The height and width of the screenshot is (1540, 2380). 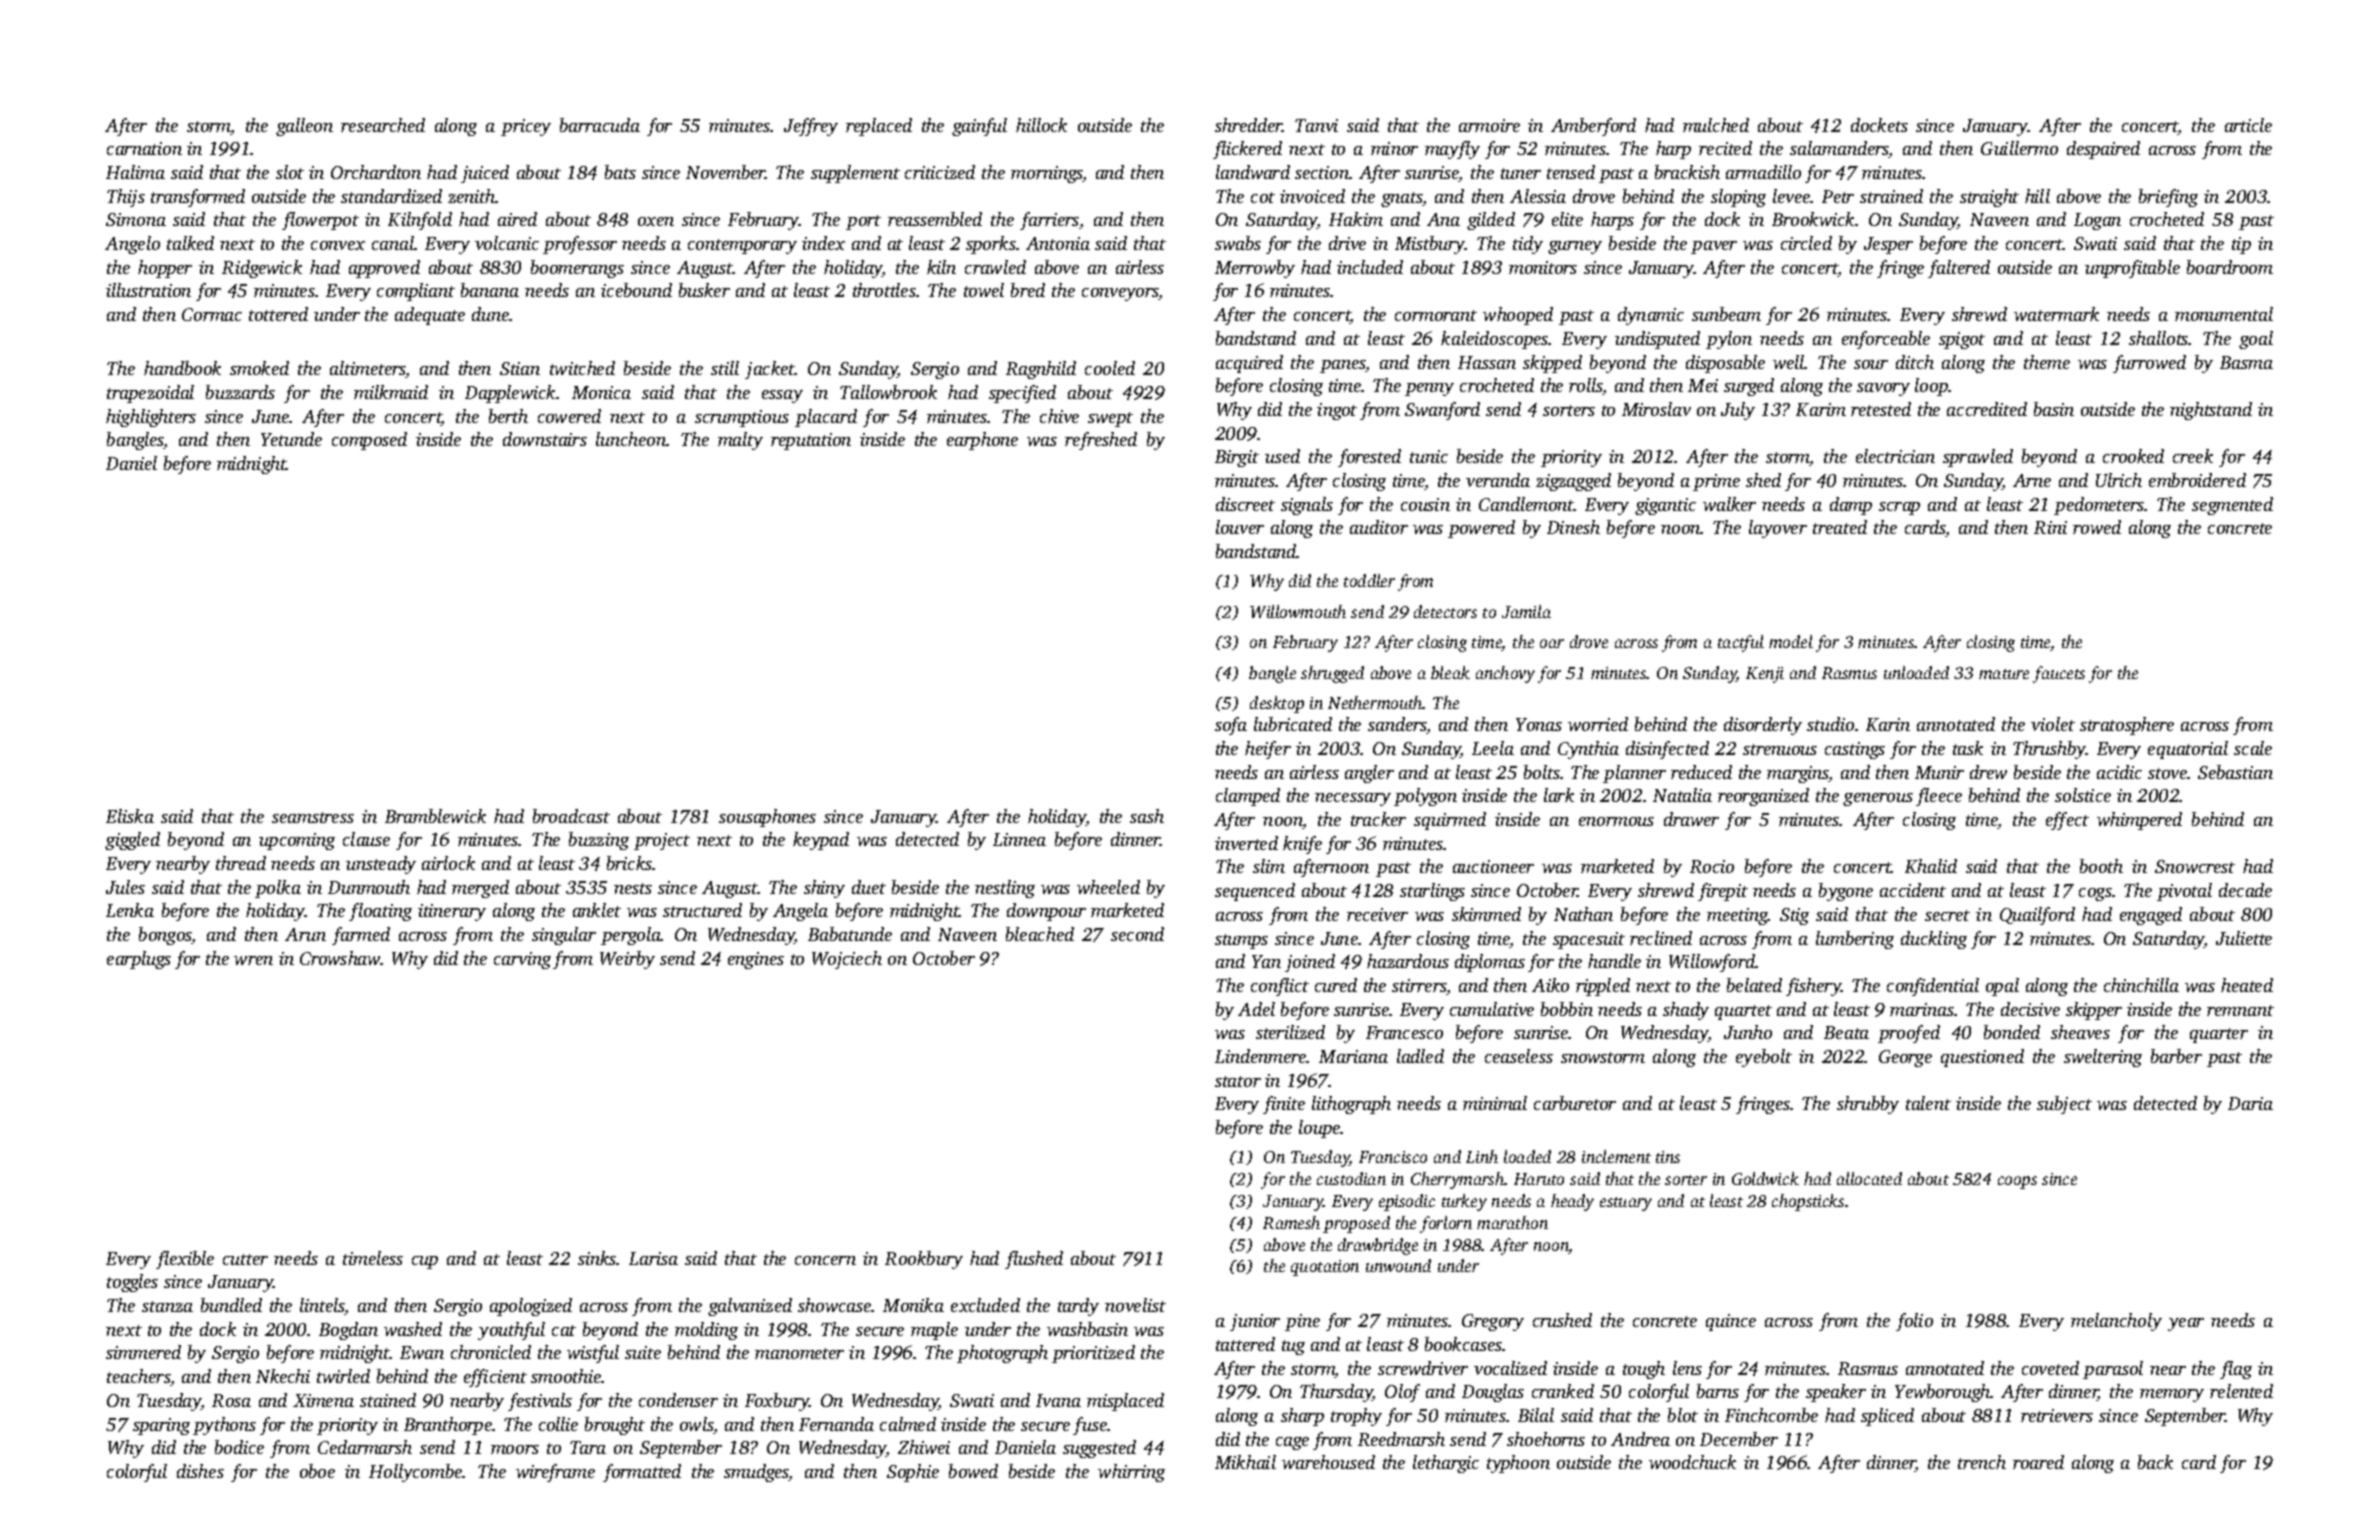 What do you see at coordinates (1888, 245) in the screenshot?
I see `Jesper` at bounding box center [1888, 245].
